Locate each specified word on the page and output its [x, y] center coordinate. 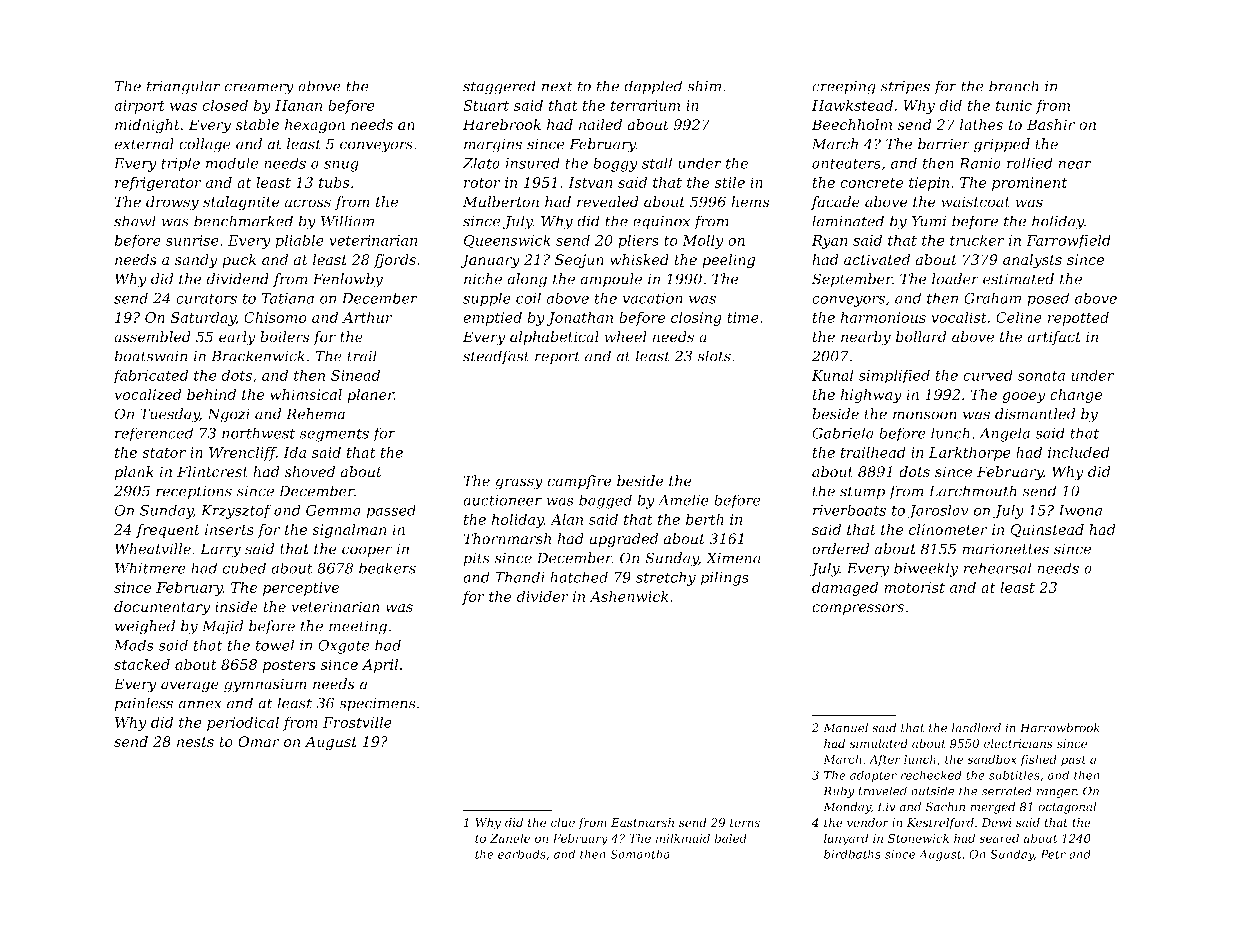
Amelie [683, 500]
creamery [259, 89]
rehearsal [997, 568]
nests [195, 742]
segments [334, 435]
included [1079, 452]
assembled [152, 337]
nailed [600, 125]
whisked [639, 259]
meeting [358, 628]
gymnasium [265, 685]
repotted [1078, 318]
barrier [944, 144]
